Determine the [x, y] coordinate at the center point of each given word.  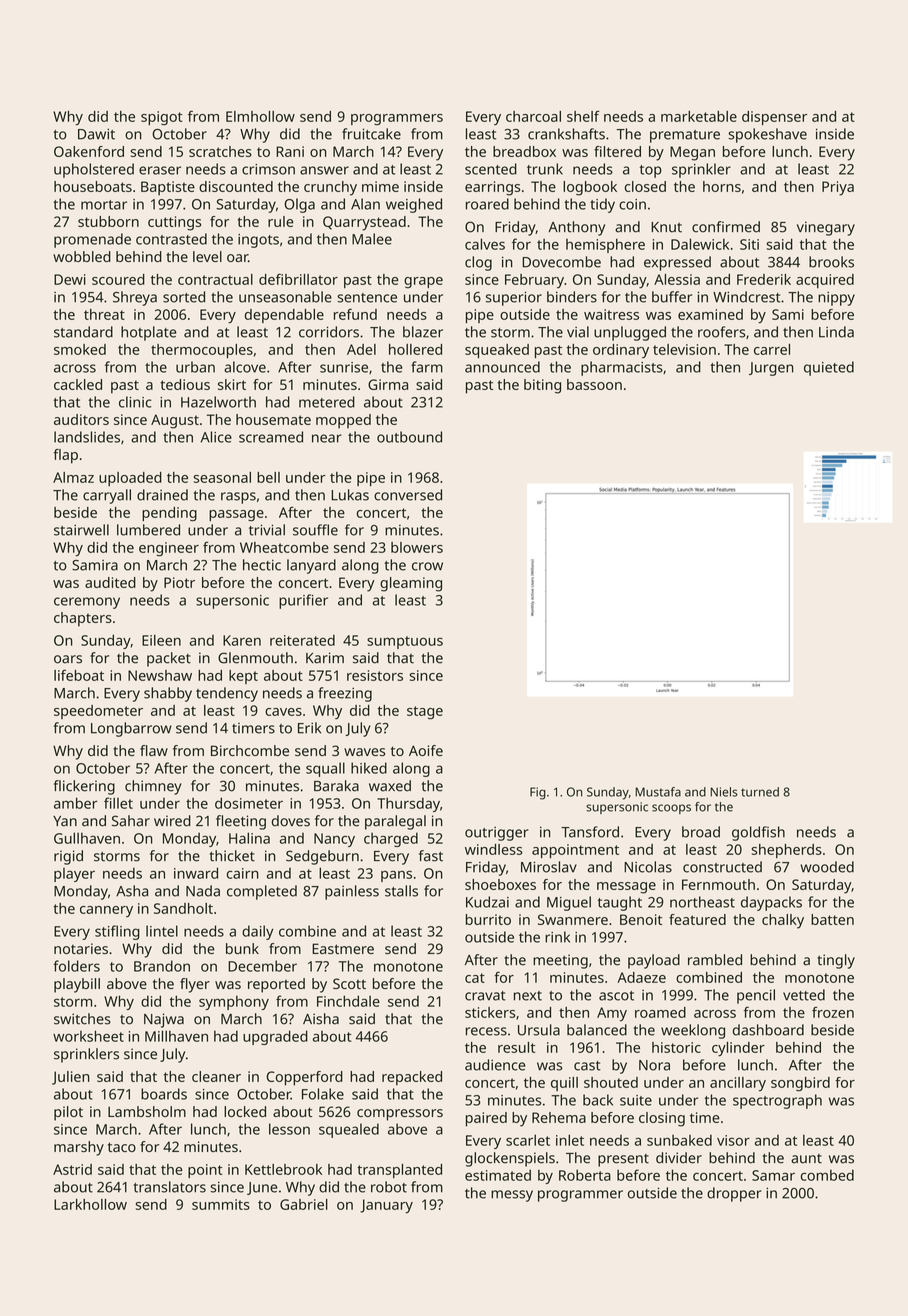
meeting [560, 961]
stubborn [108, 221]
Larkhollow [90, 1204]
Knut [666, 227]
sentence [367, 298]
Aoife [426, 750]
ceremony [87, 603]
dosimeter [249, 803]
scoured [118, 279]
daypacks [771, 903]
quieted [829, 368]
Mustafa [658, 792]
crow [427, 566]
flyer [195, 985]
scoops [671, 809]
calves [485, 244]
